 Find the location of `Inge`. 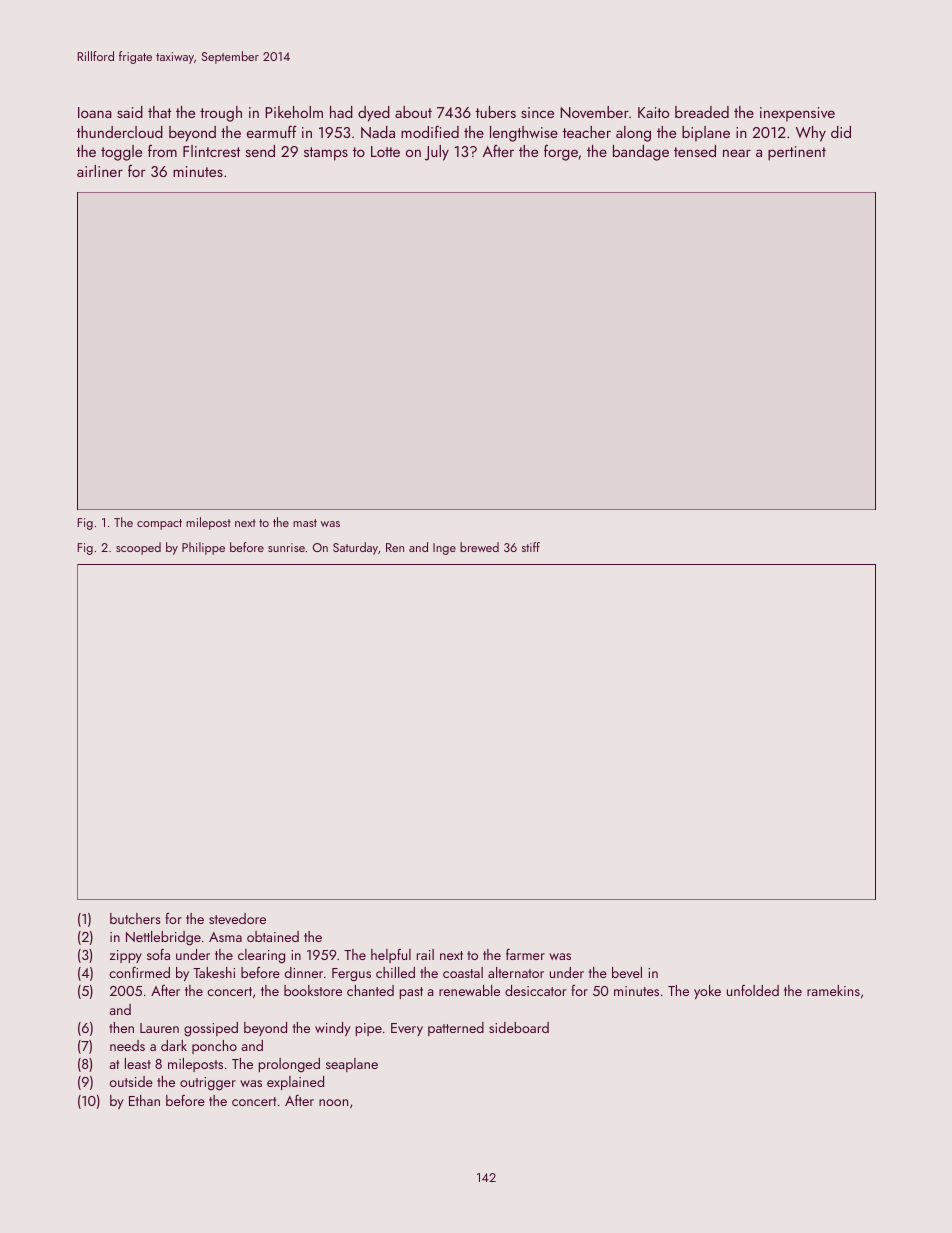

Inge is located at coordinates (444, 549).
